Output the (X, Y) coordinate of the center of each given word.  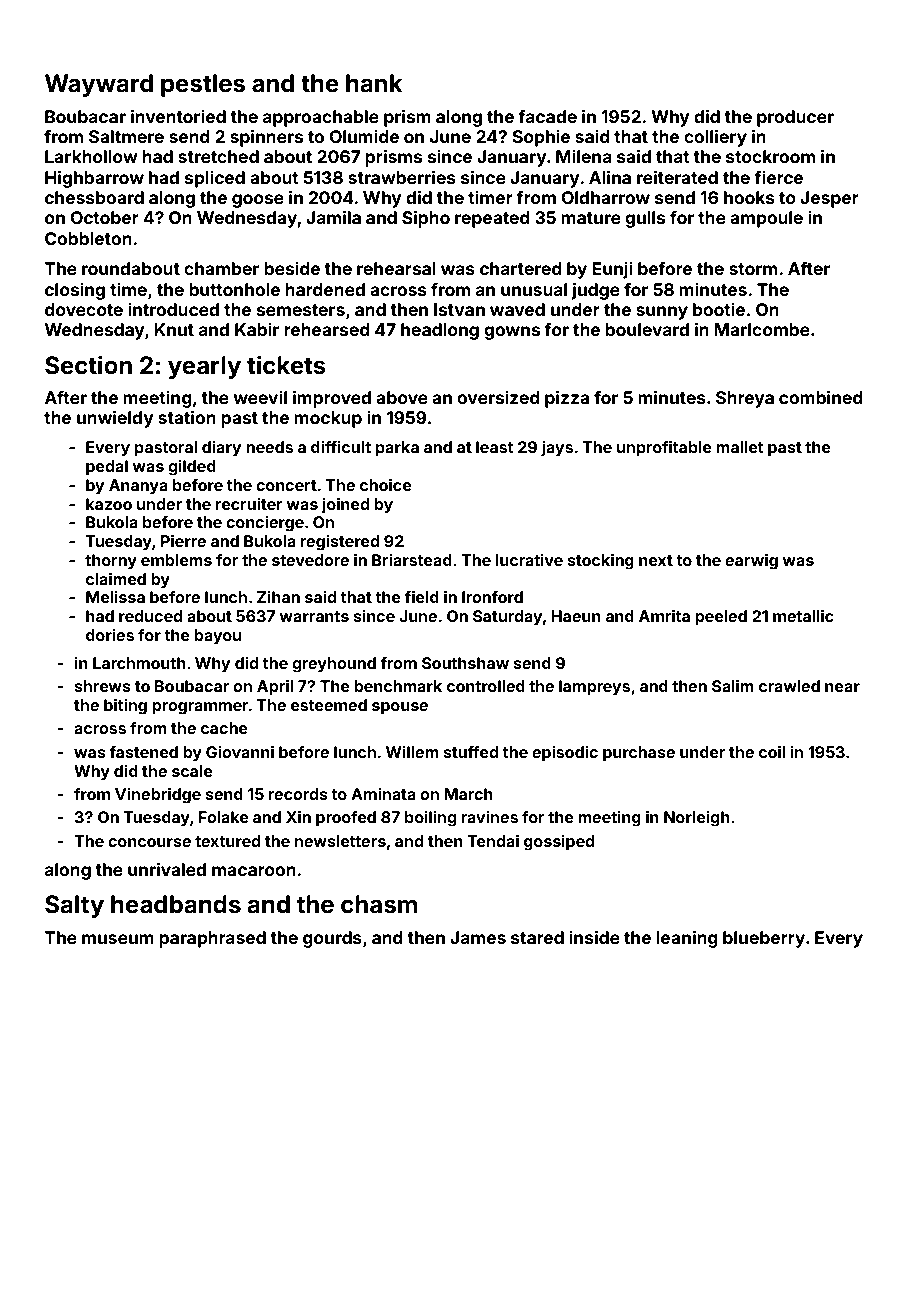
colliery (715, 138)
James (478, 937)
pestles (203, 85)
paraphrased (212, 939)
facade (547, 116)
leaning (687, 939)
